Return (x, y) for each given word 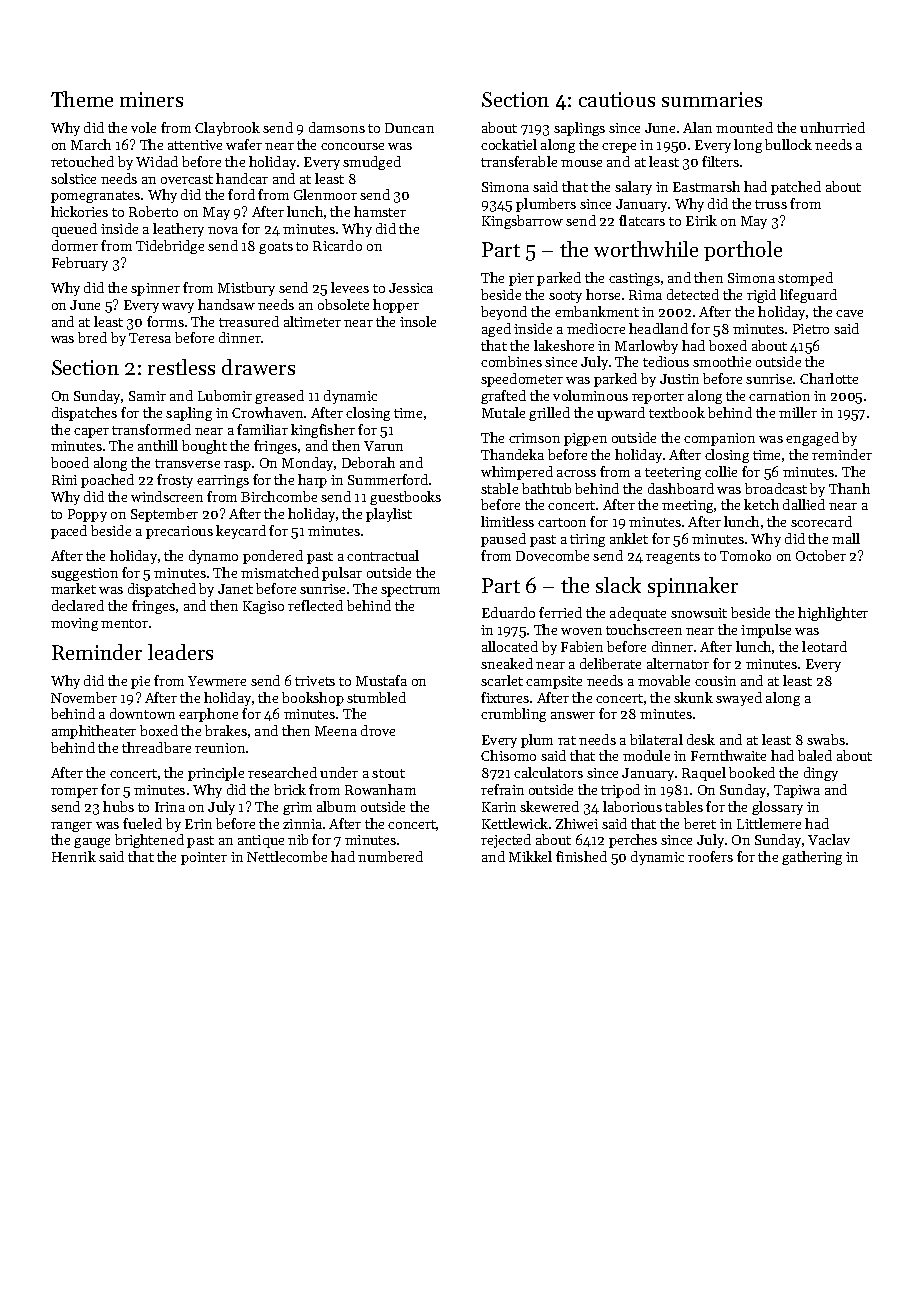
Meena (336, 731)
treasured (249, 321)
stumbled (376, 697)
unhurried (832, 127)
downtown (142, 713)
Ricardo (337, 245)
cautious (617, 99)
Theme (82, 99)
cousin (715, 681)
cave (849, 313)
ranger (71, 827)
